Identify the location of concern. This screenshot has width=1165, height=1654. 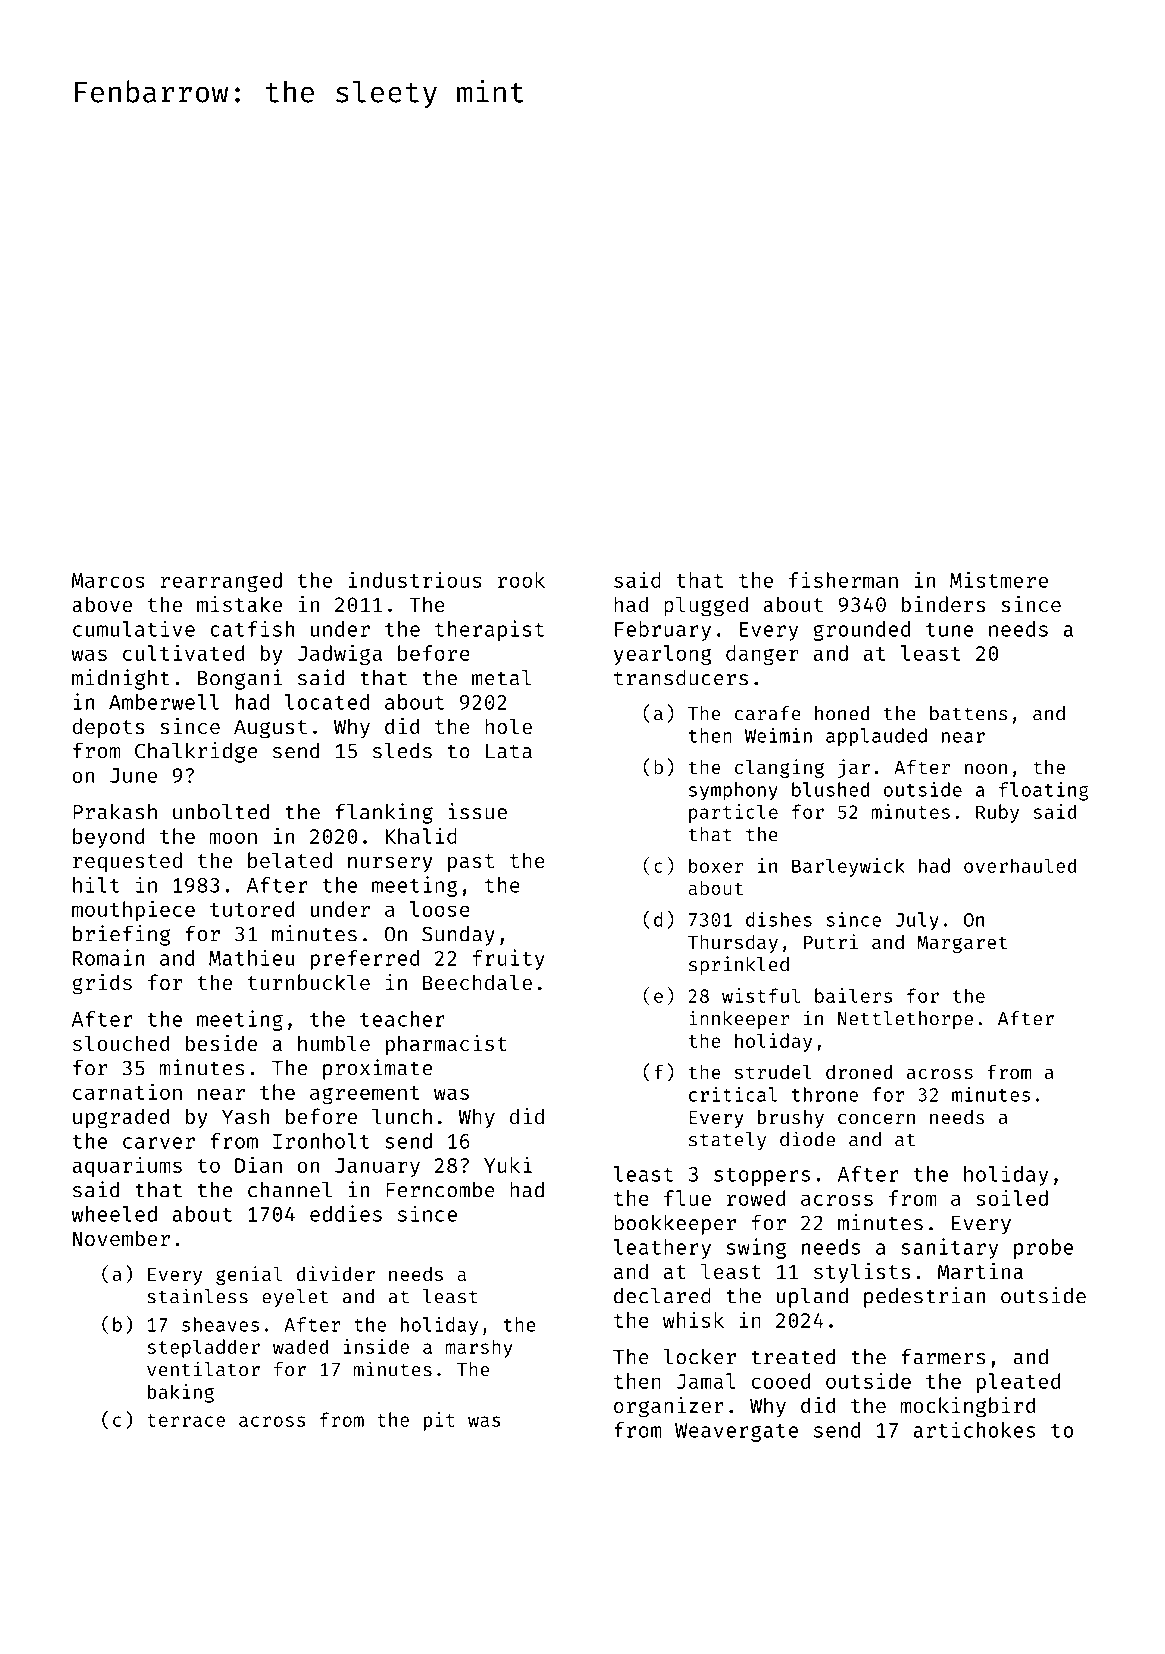
(876, 1118).
